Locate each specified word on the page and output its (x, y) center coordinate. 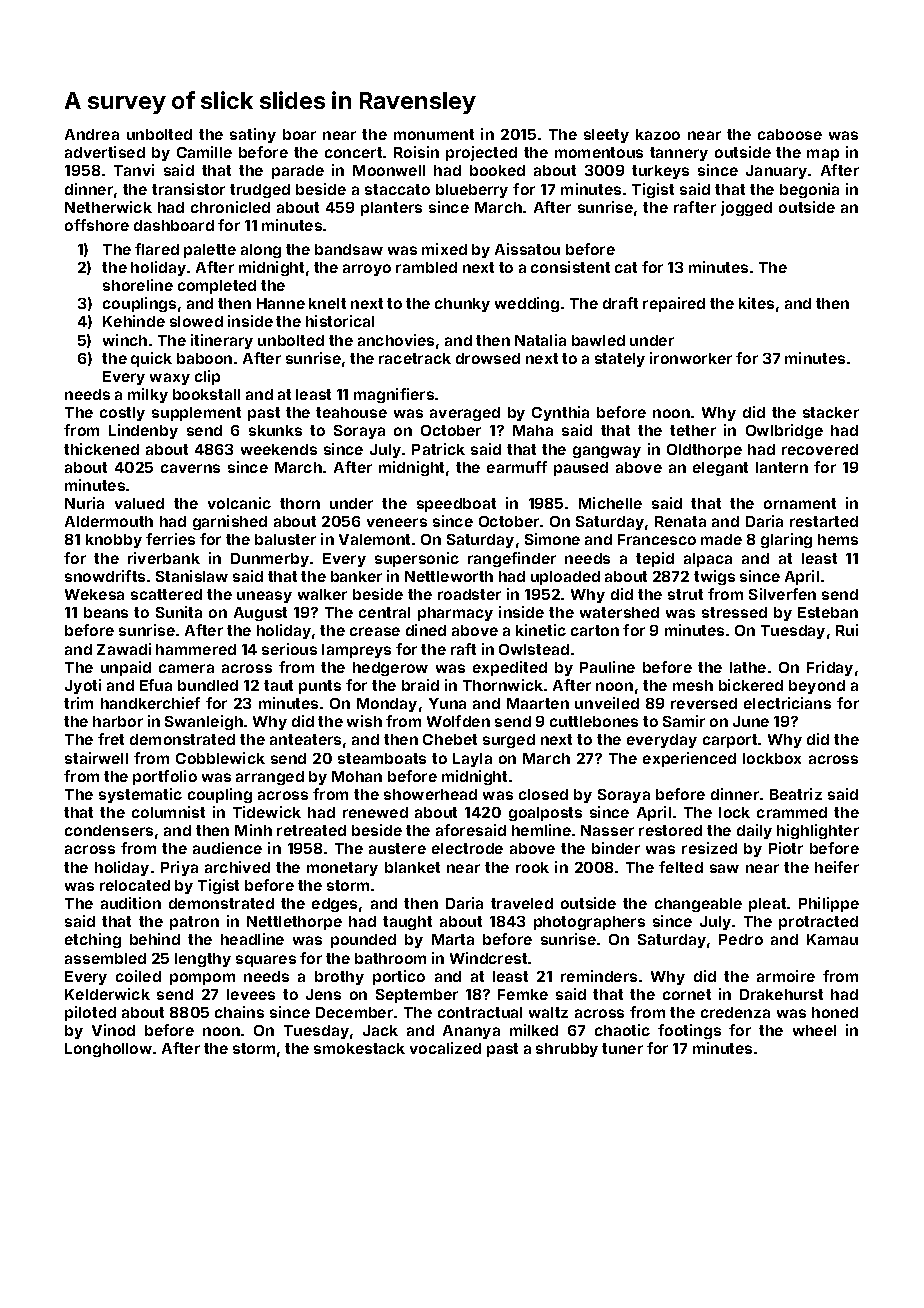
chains (239, 1012)
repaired (674, 304)
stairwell (96, 758)
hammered (196, 649)
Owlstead (534, 649)
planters (391, 209)
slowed (196, 321)
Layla (472, 760)
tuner (622, 1048)
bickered (751, 685)
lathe (748, 667)
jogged (746, 208)
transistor (188, 189)
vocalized (445, 1048)
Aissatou (527, 249)
